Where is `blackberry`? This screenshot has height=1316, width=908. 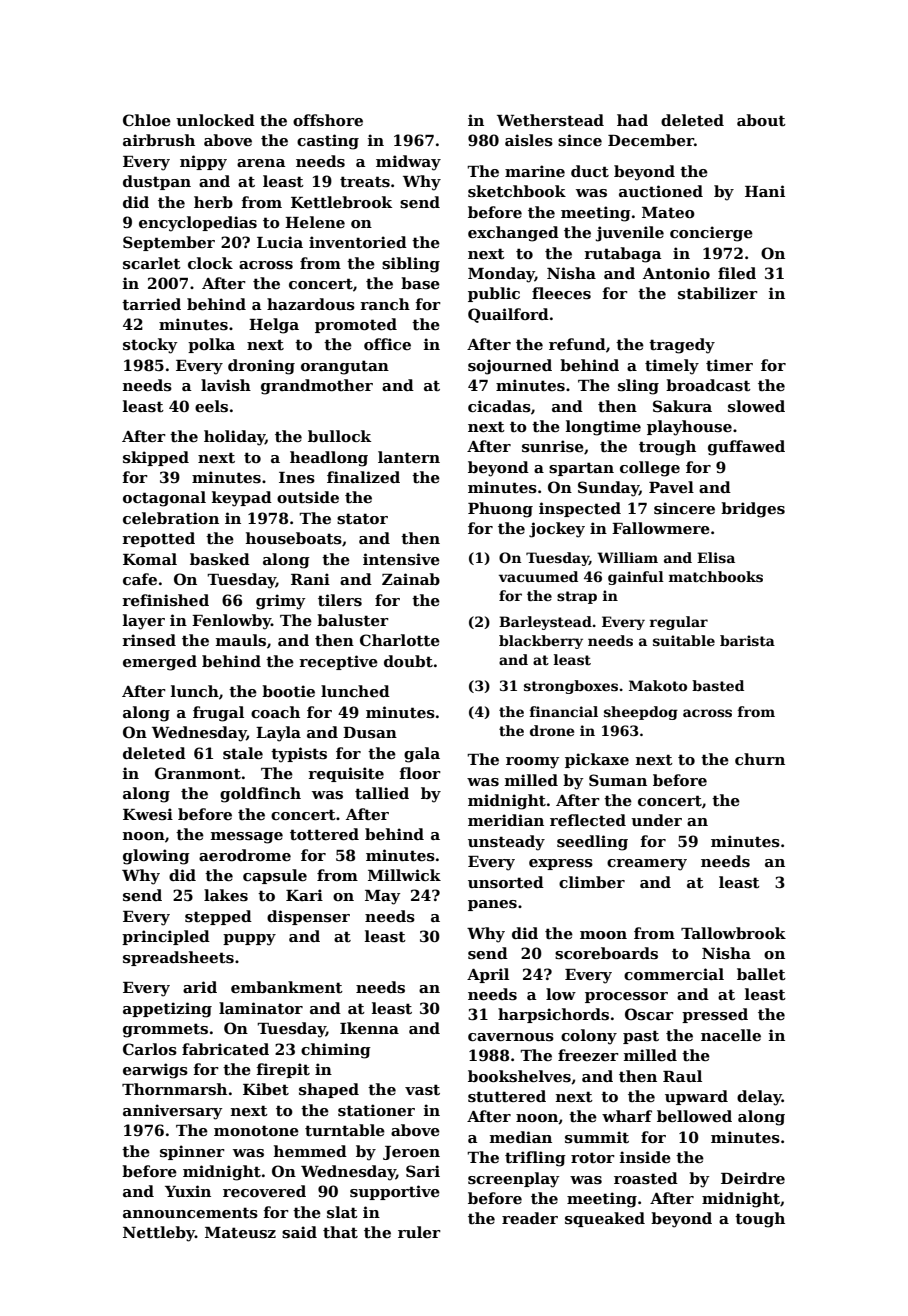
blackberry is located at coordinates (541, 642).
